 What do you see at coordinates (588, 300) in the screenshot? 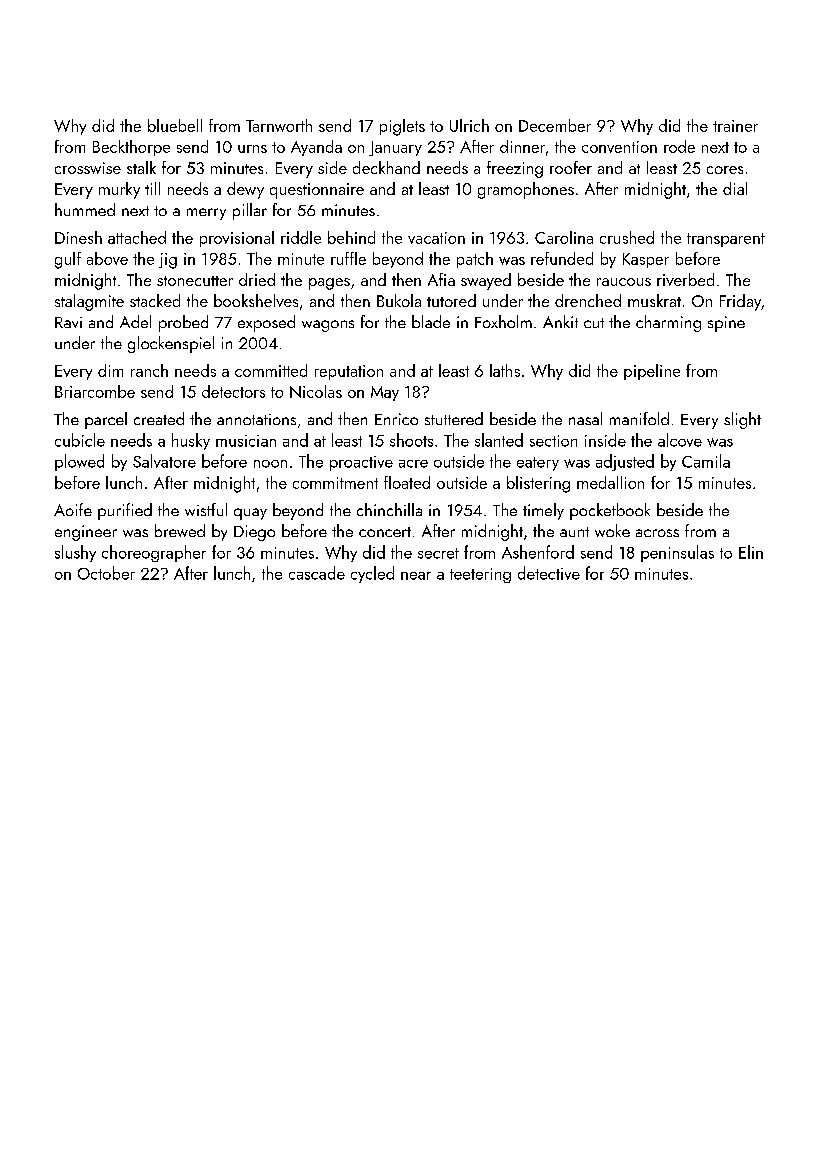
I see `drenched` at bounding box center [588, 300].
